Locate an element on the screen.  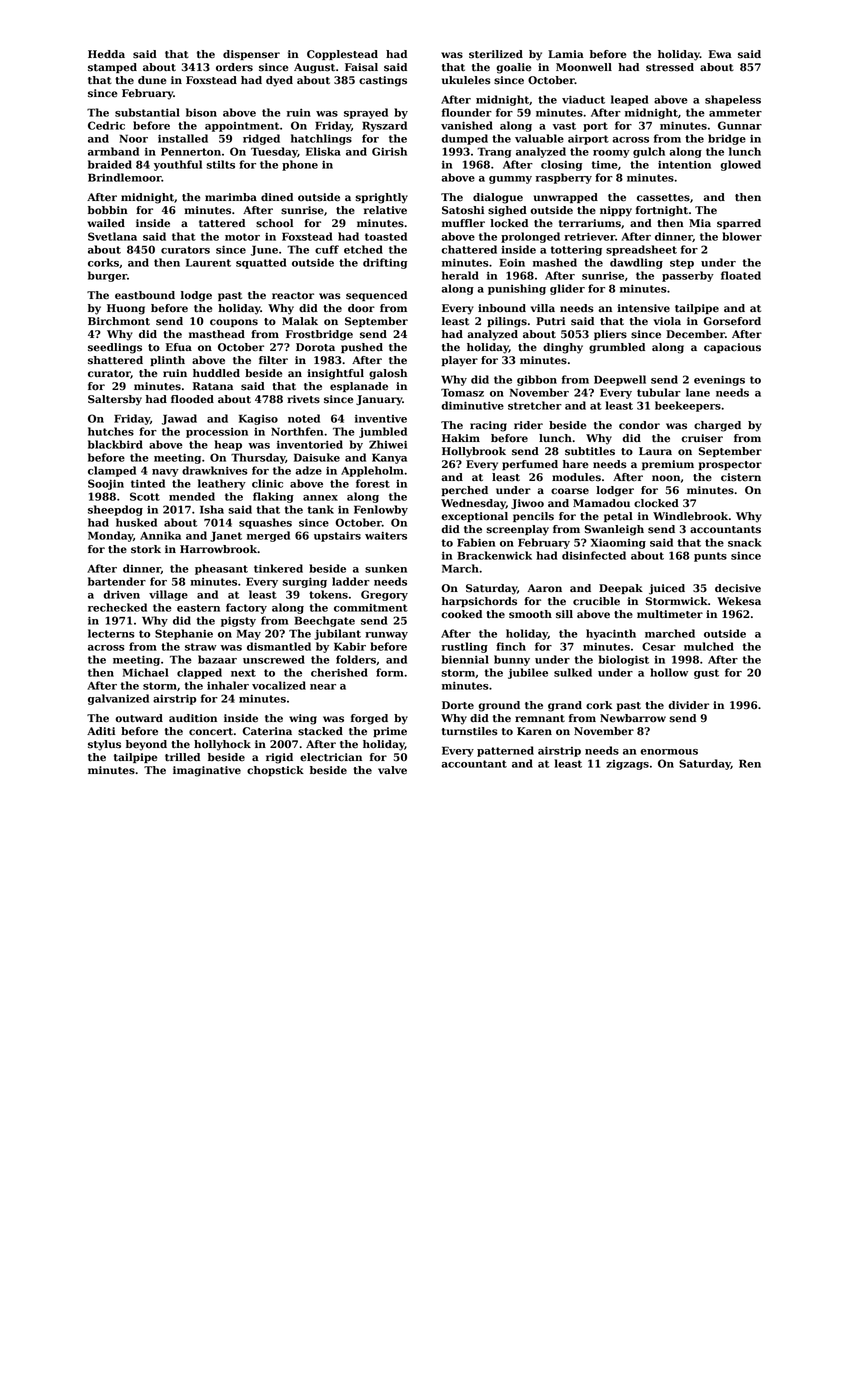
Scott is located at coordinates (145, 496).
